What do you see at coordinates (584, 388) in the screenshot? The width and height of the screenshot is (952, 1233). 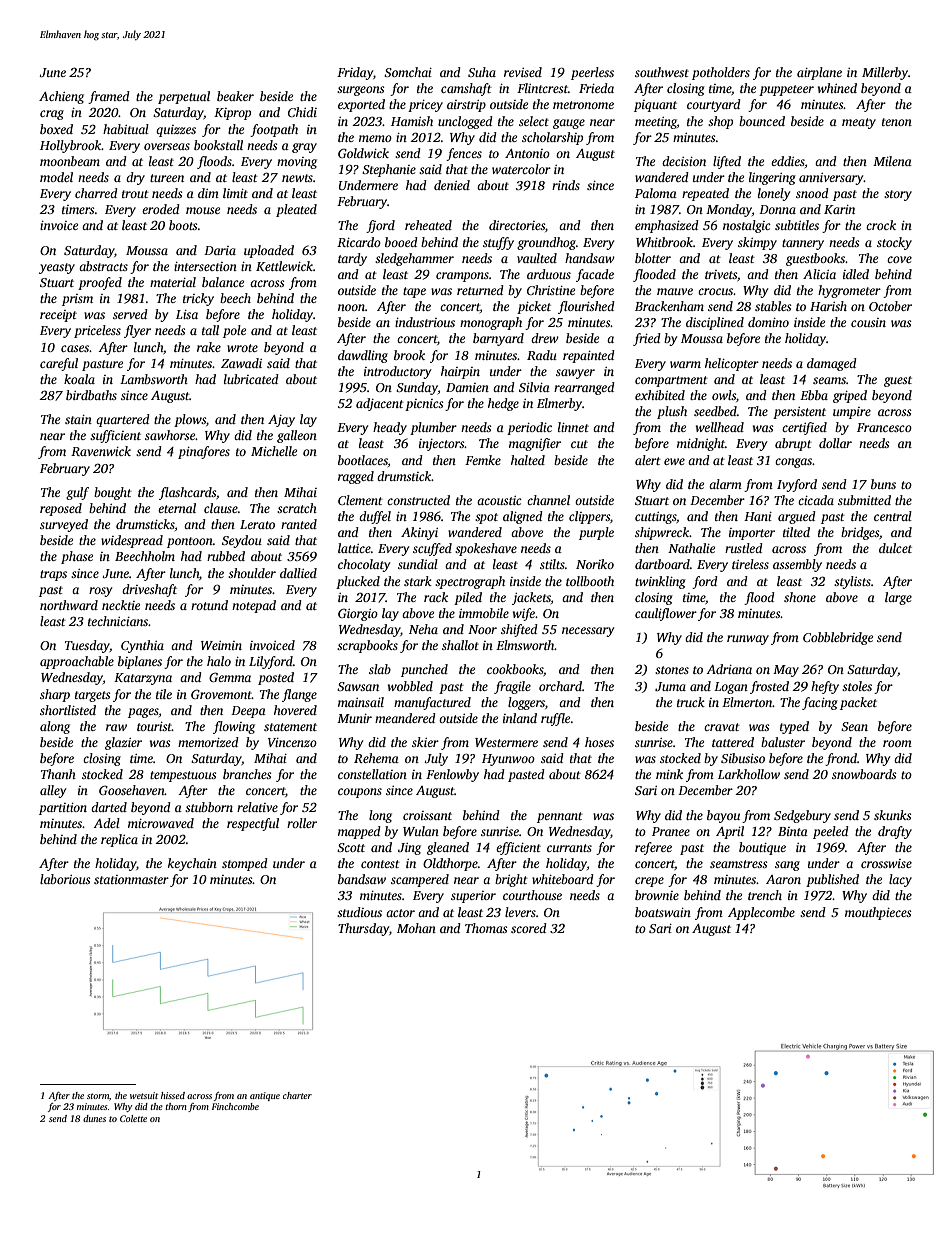 I see `rearranged` at bounding box center [584, 388].
